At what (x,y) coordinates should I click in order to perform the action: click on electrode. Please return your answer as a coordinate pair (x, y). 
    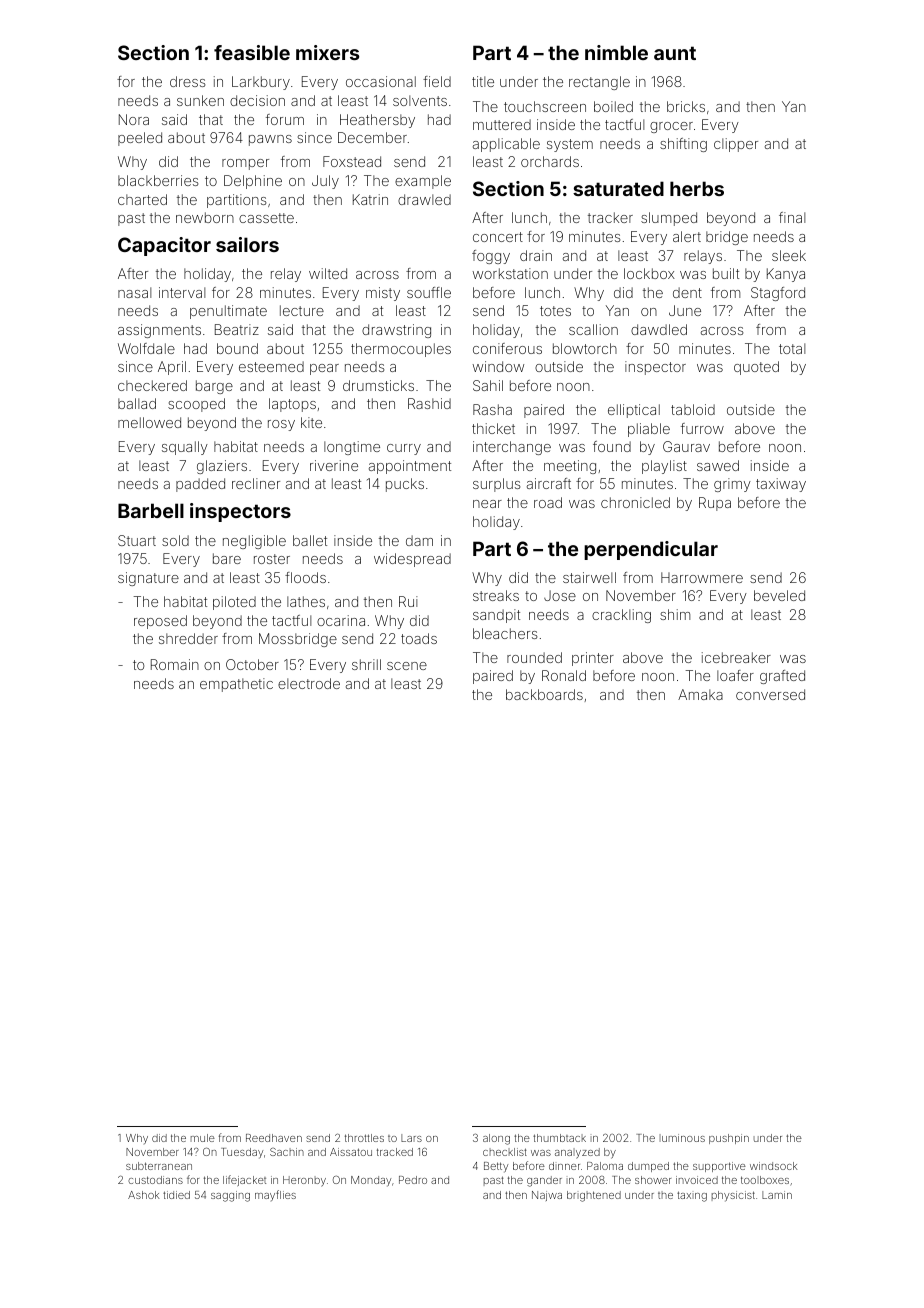
    Looking at the image, I should click on (309, 683).
